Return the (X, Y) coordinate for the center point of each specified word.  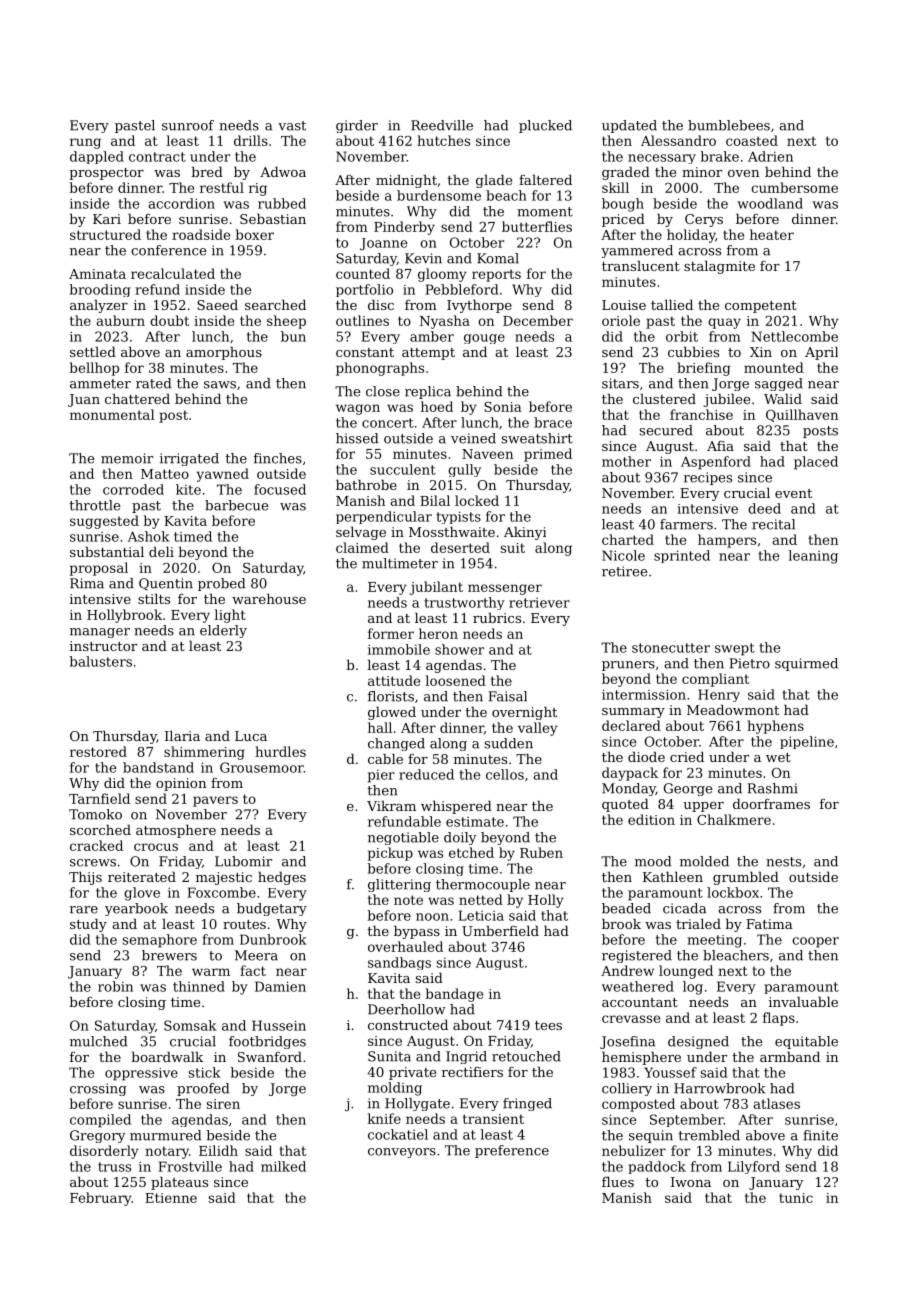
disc (381, 304)
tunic (796, 1198)
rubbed (282, 203)
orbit (682, 336)
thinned (199, 986)
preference (512, 1151)
